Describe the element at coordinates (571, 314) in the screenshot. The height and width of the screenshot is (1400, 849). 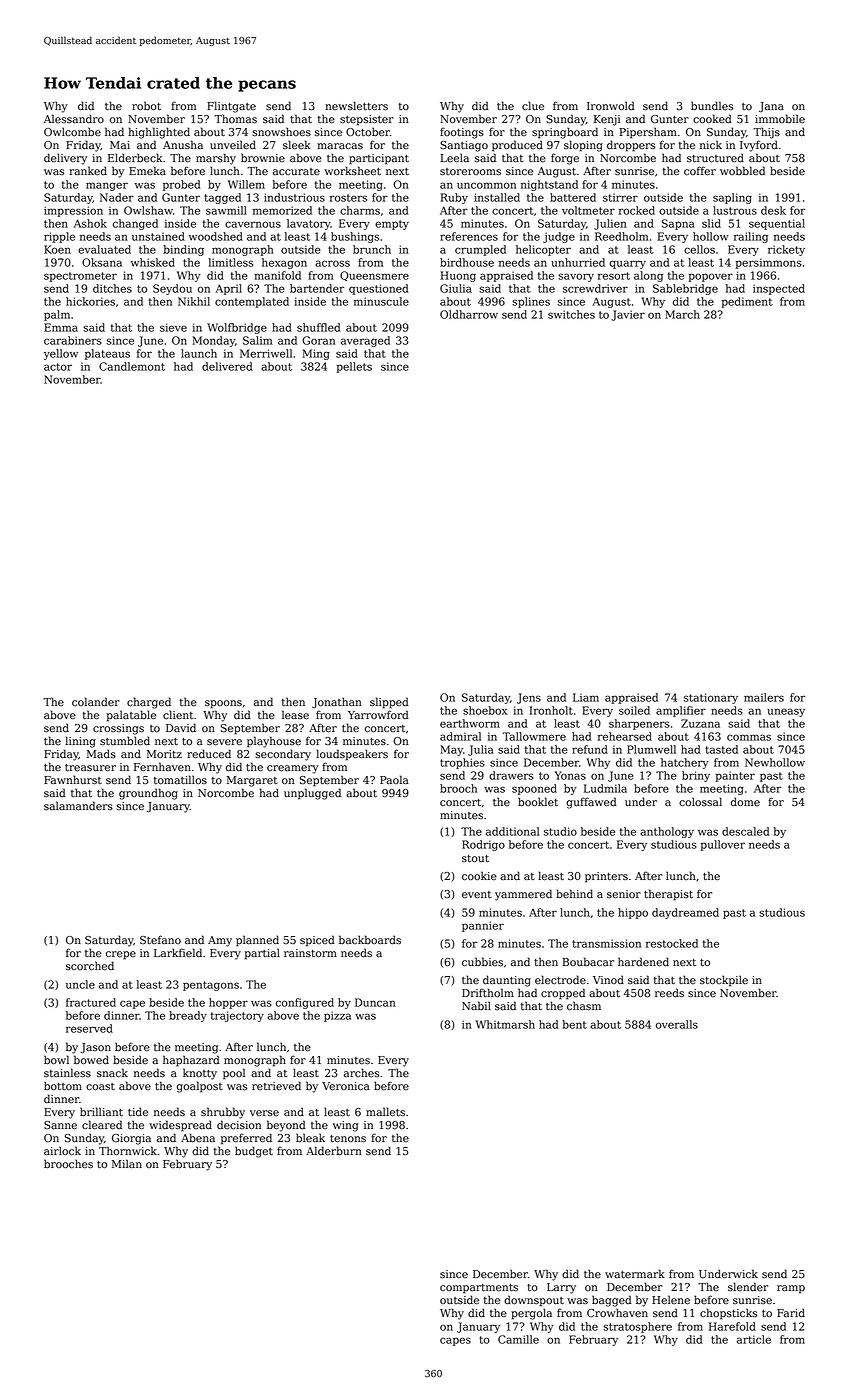
I see `switches` at that location.
